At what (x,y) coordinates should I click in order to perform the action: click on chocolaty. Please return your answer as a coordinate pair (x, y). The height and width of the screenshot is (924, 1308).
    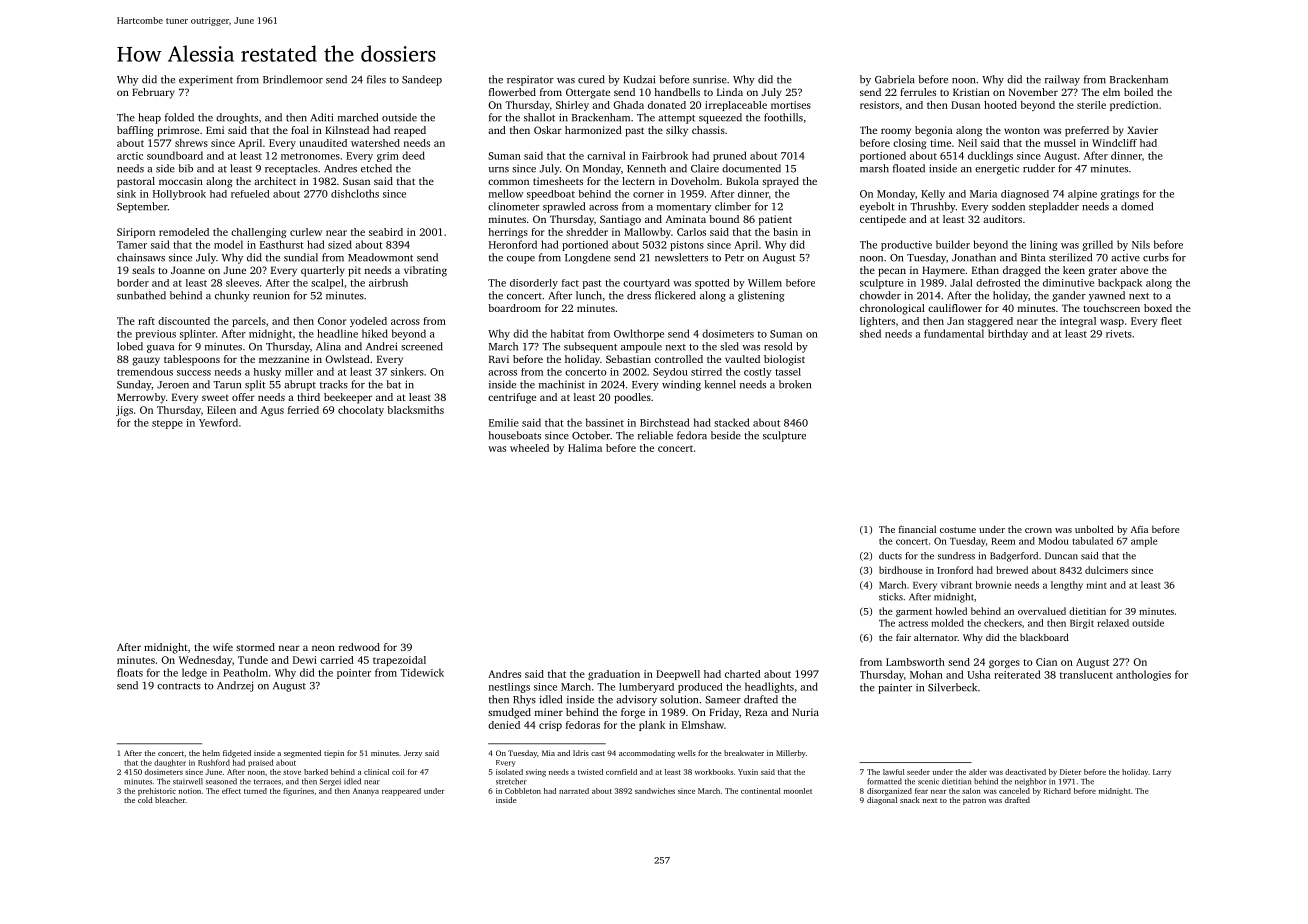
    Looking at the image, I should click on (361, 411).
